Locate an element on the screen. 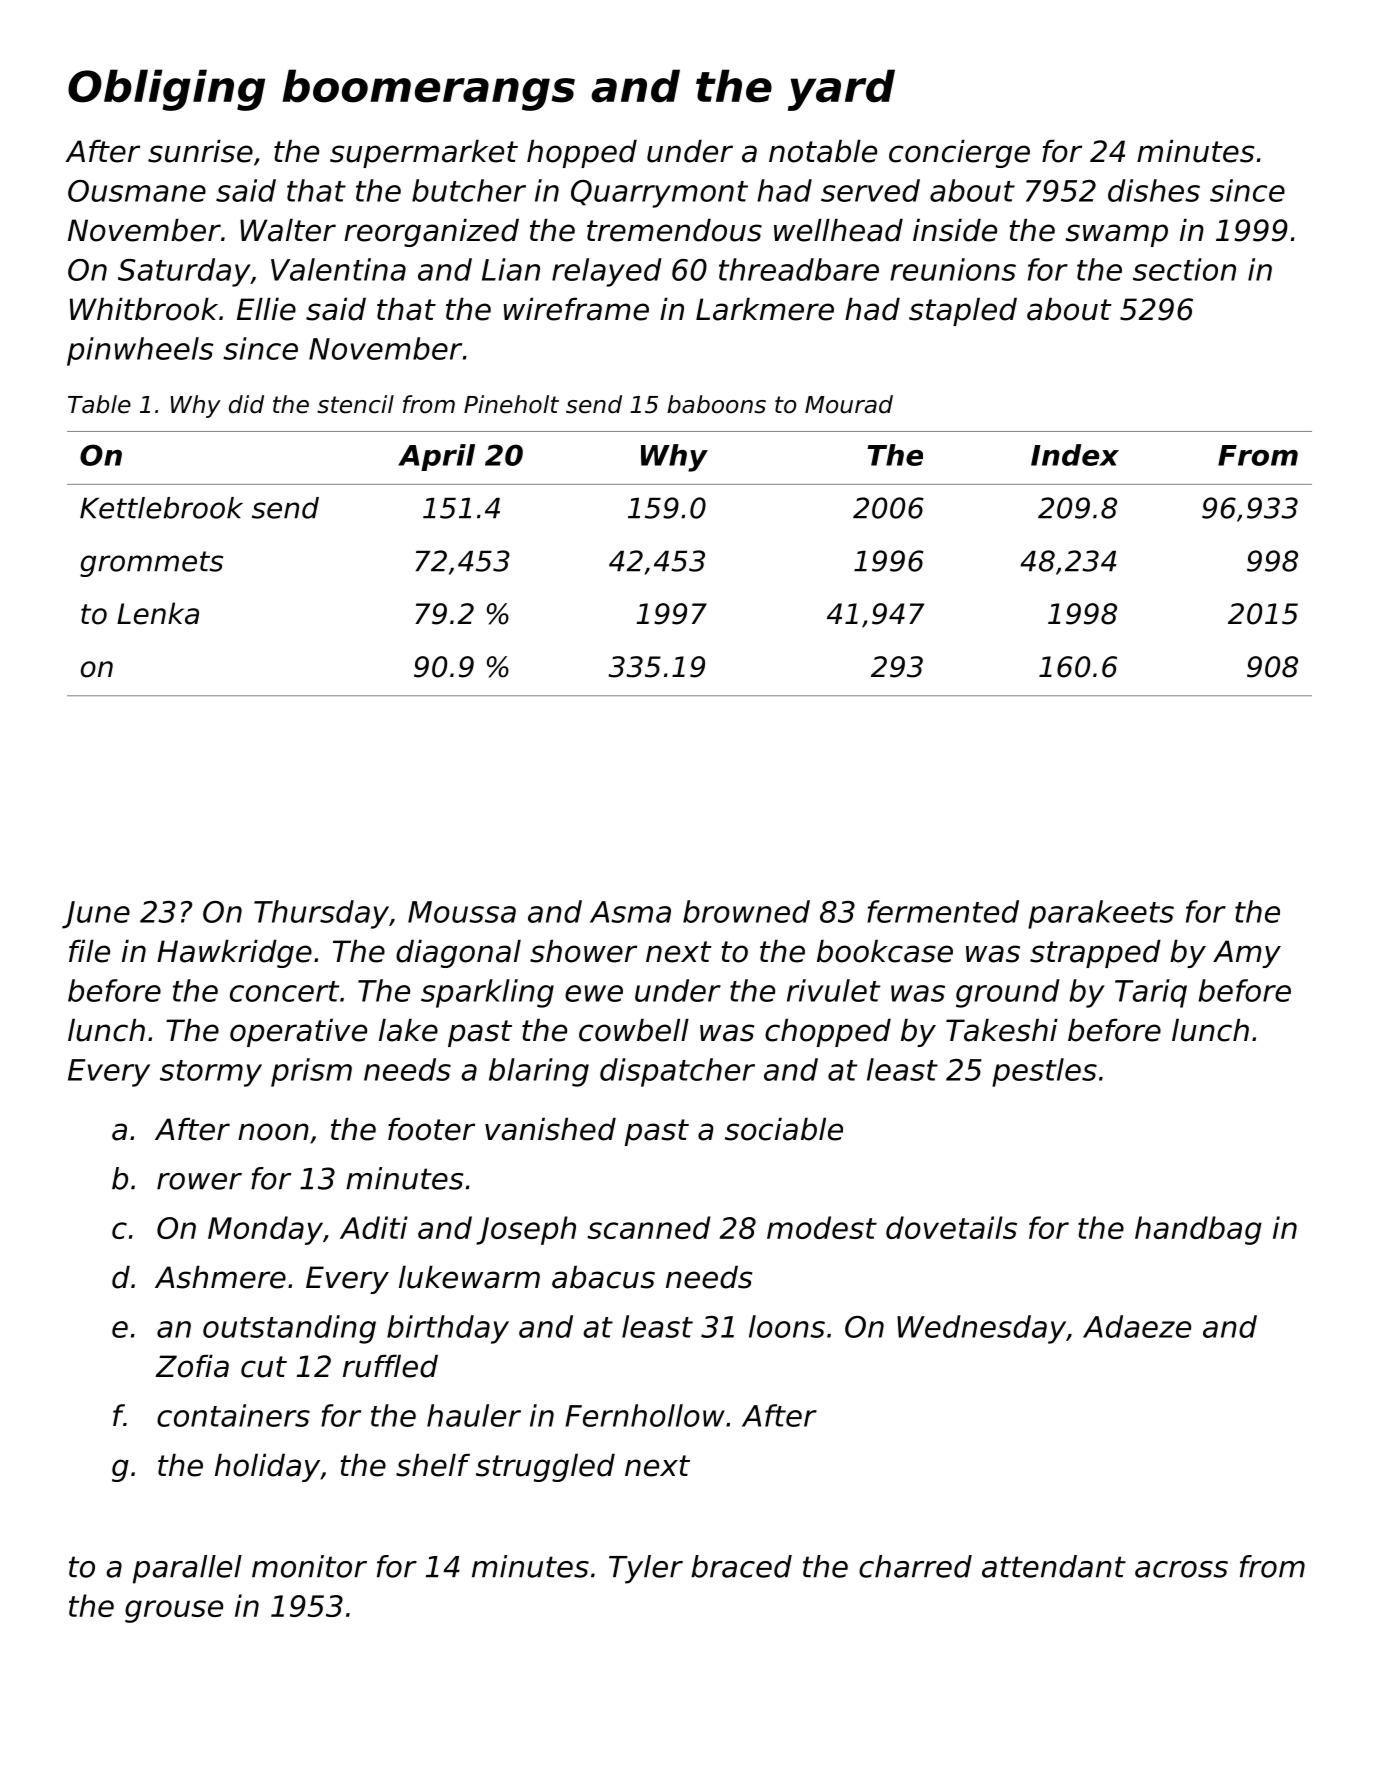 This screenshot has width=1379, height=1784. lake is located at coordinates (408, 1030).
